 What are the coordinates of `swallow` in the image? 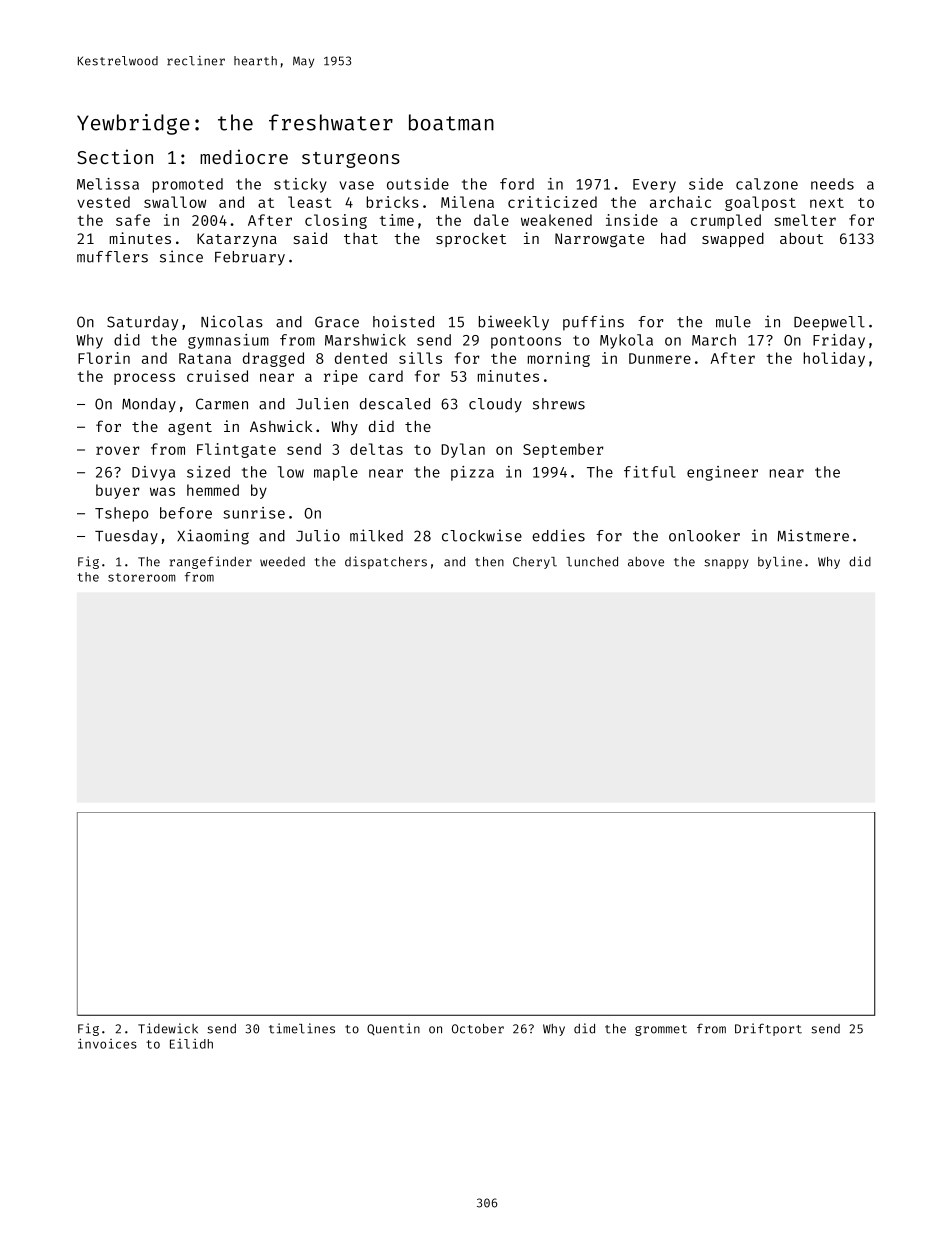 It's located at (175, 202).
